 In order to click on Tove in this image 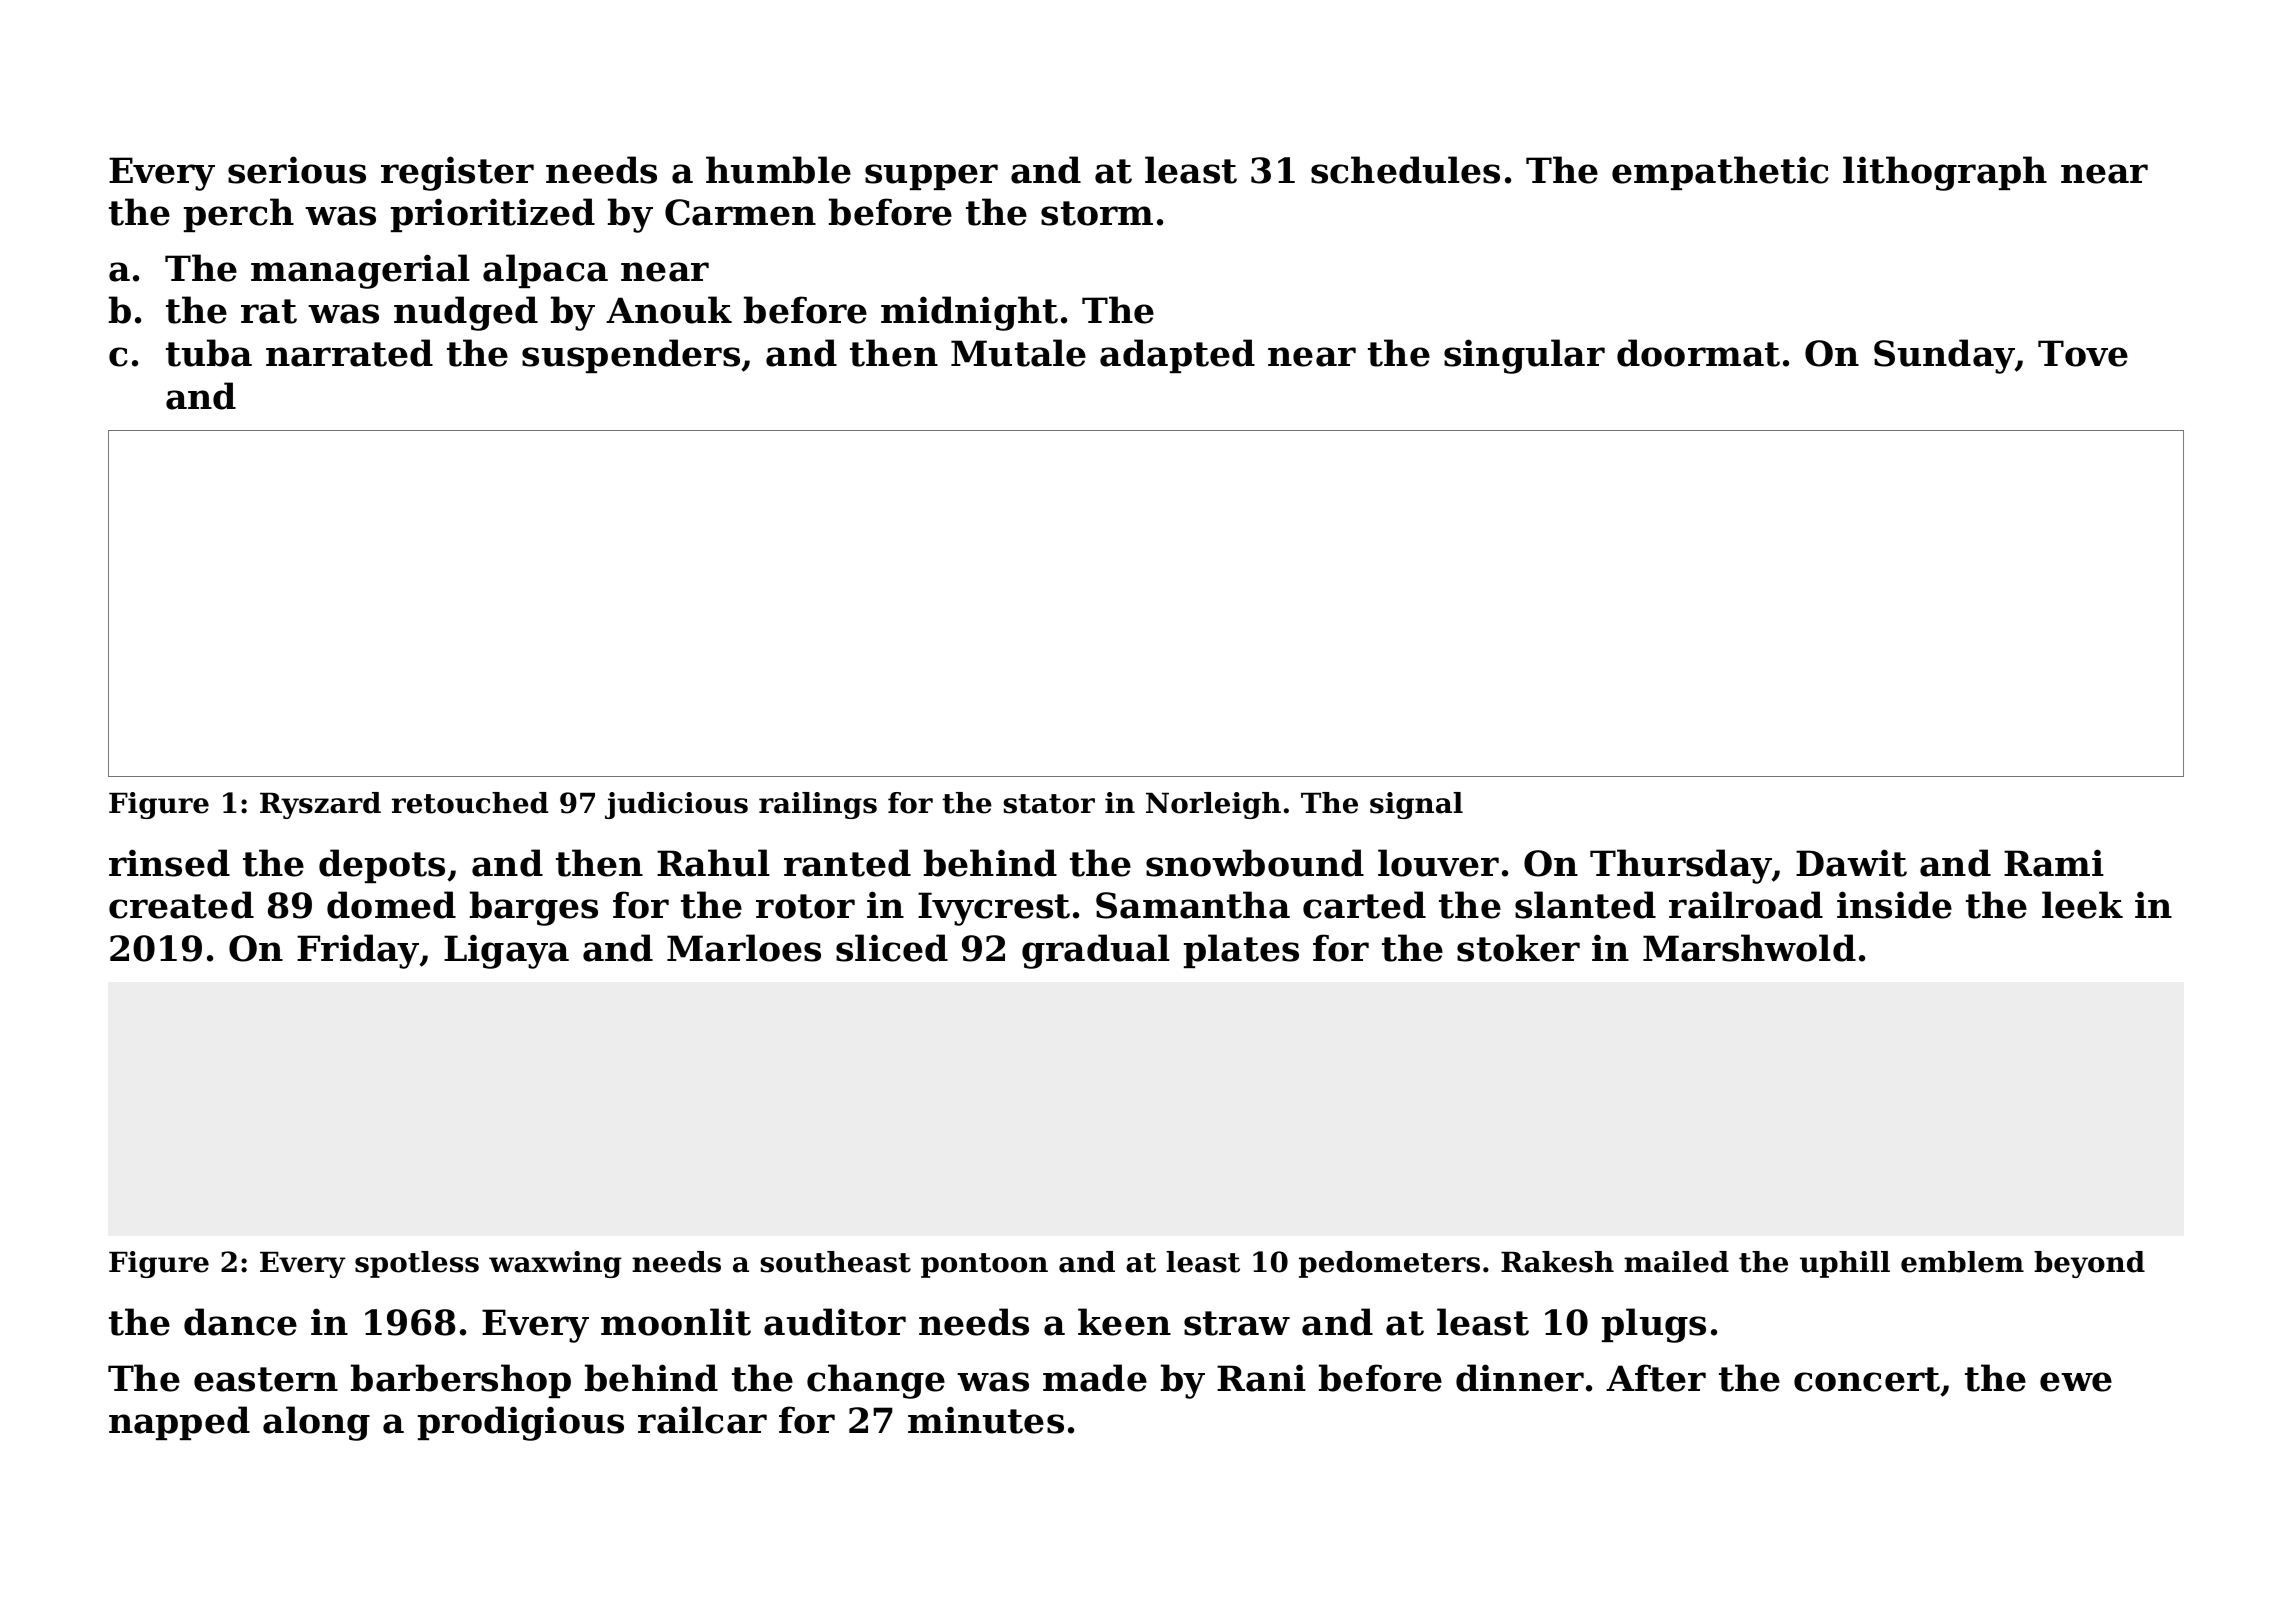, I will do `click(2083, 353)`.
